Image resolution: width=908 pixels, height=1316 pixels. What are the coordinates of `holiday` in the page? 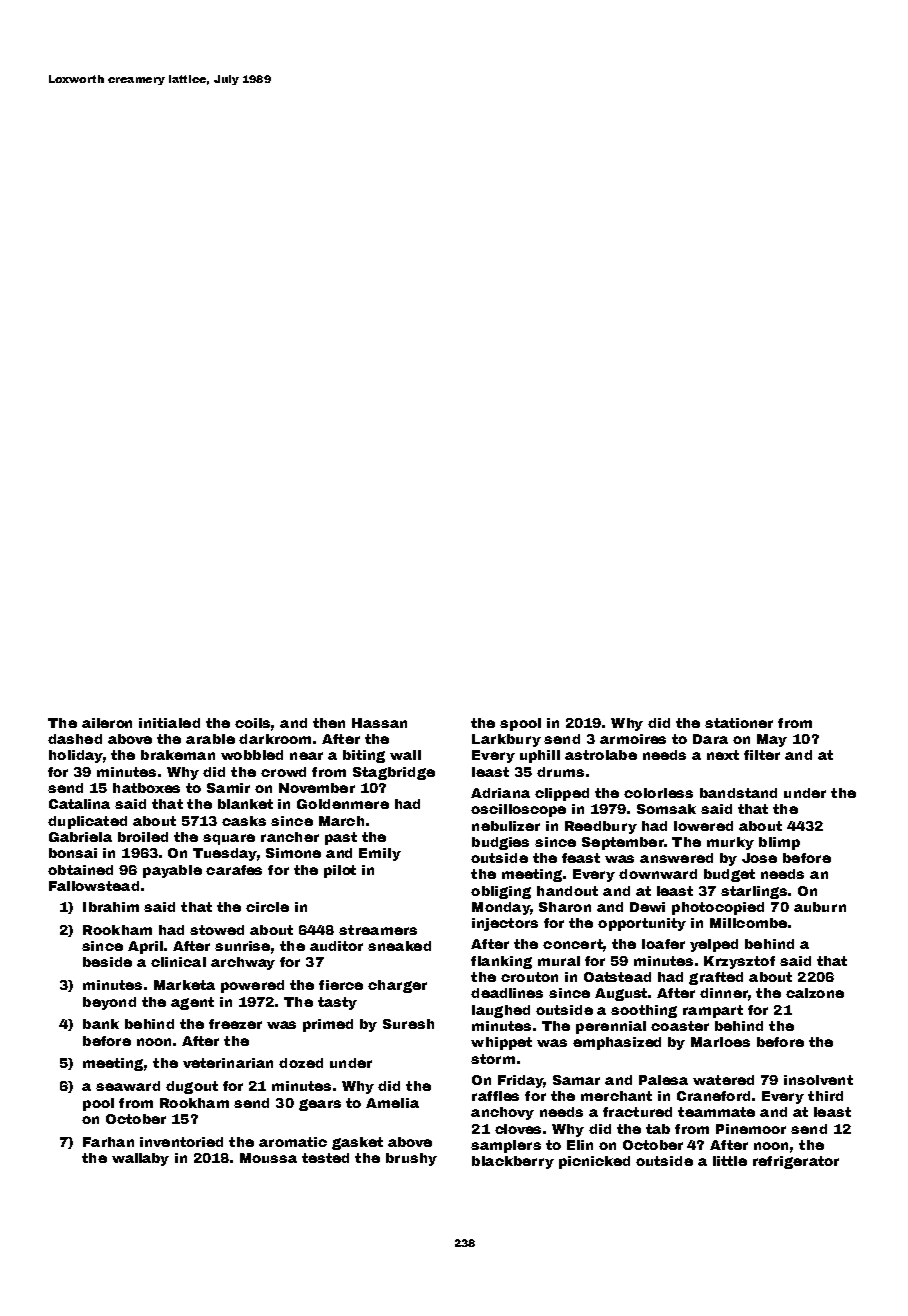 It's located at (76, 756).
